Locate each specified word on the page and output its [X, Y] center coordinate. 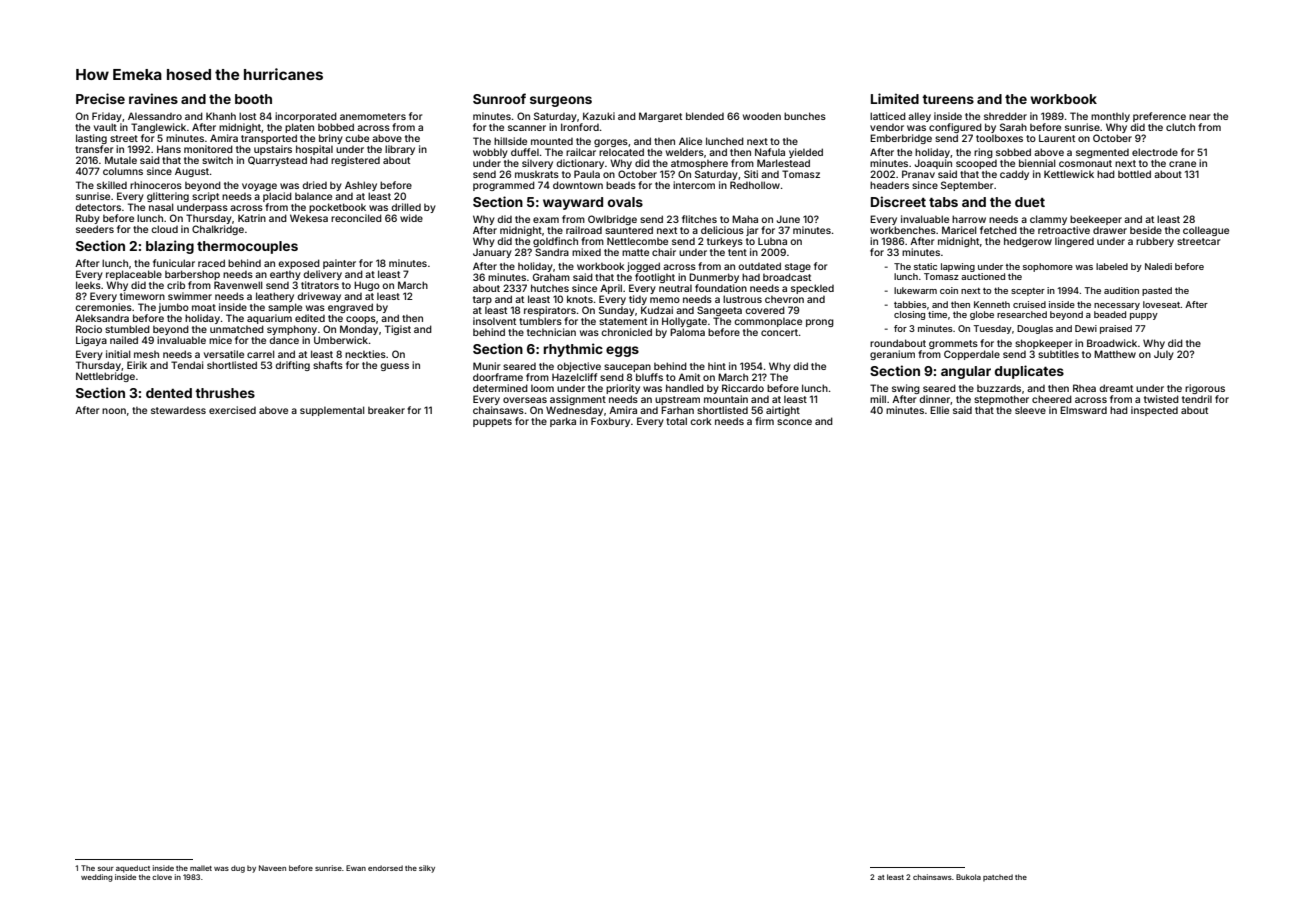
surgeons [561, 101]
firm [764, 421]
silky [427, 869]
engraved [350, 308]
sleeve [1030, 410]
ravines [153, 98]
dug [238, 869]
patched [998, 878]
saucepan [627, 368]
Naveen [272, 868]
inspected [1154, 411]
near [1199, 117]
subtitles [1058, 354]
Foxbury [610, 422]
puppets [492, 422]
